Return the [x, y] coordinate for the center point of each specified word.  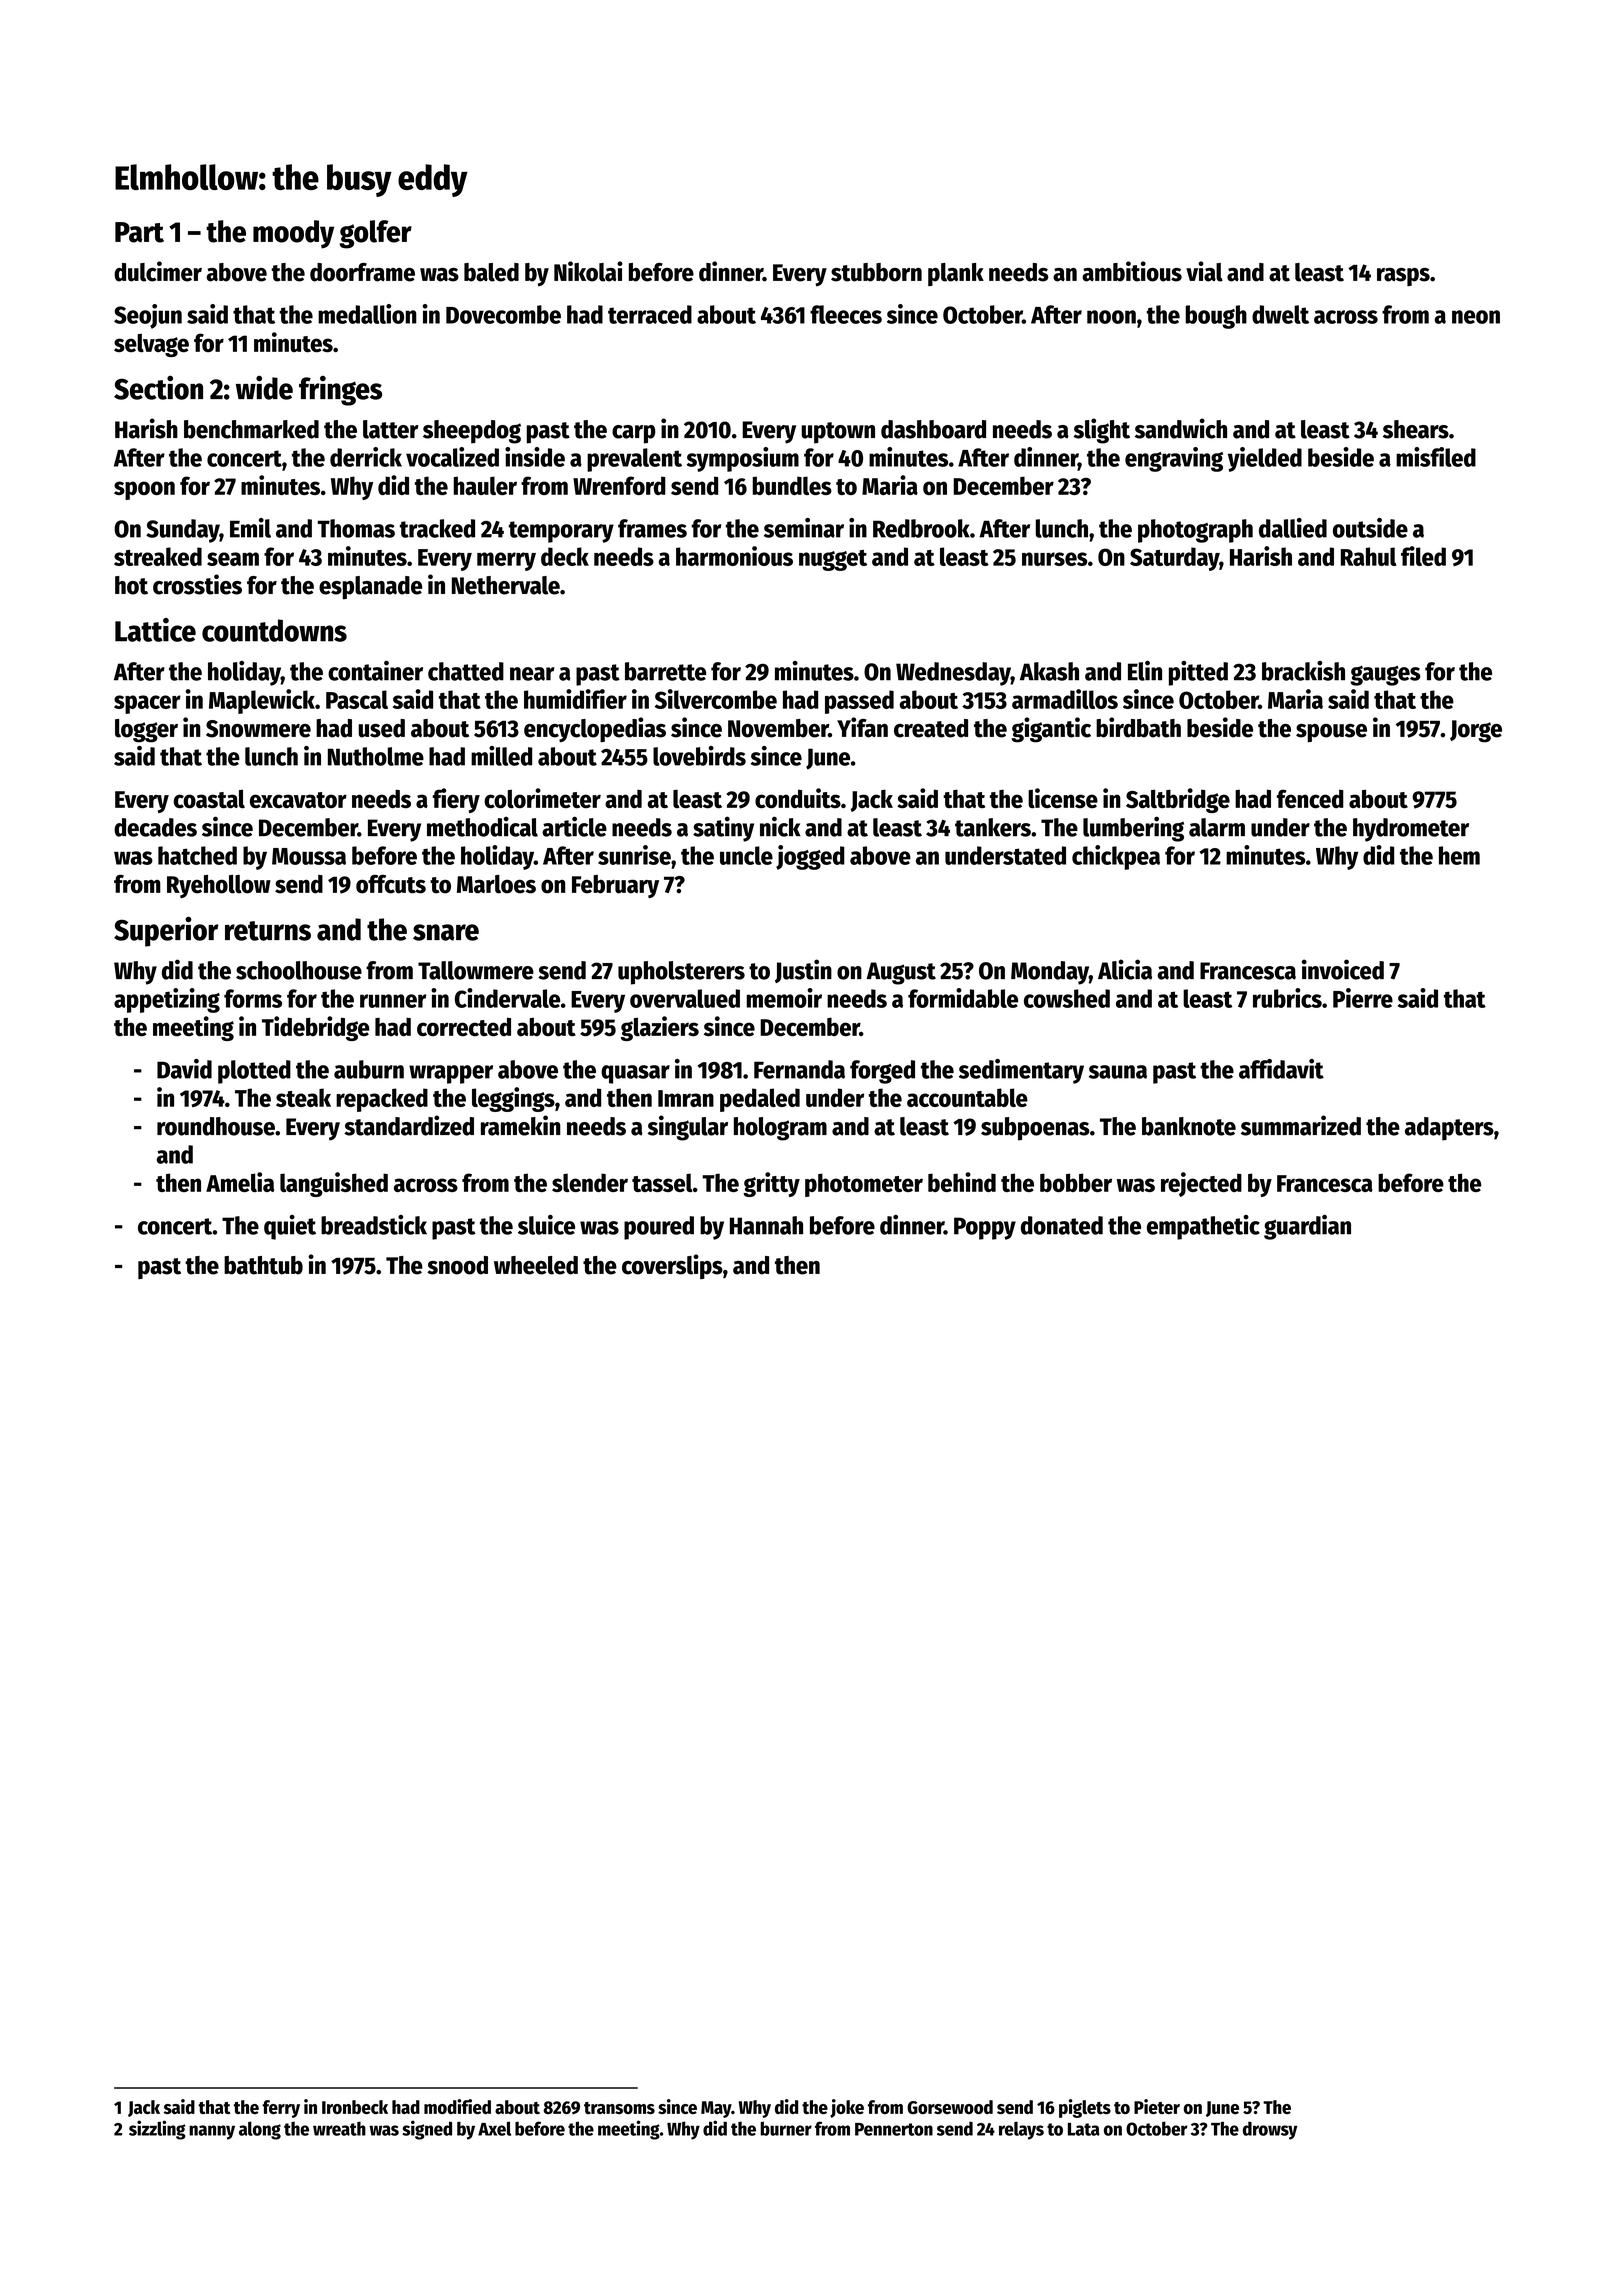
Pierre [1363, 998]
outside [1370, 528]
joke [847, 2108]
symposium [743, 459]
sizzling [157, 2130]
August [901, 973]
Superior [166, 931]
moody [293, 234]
